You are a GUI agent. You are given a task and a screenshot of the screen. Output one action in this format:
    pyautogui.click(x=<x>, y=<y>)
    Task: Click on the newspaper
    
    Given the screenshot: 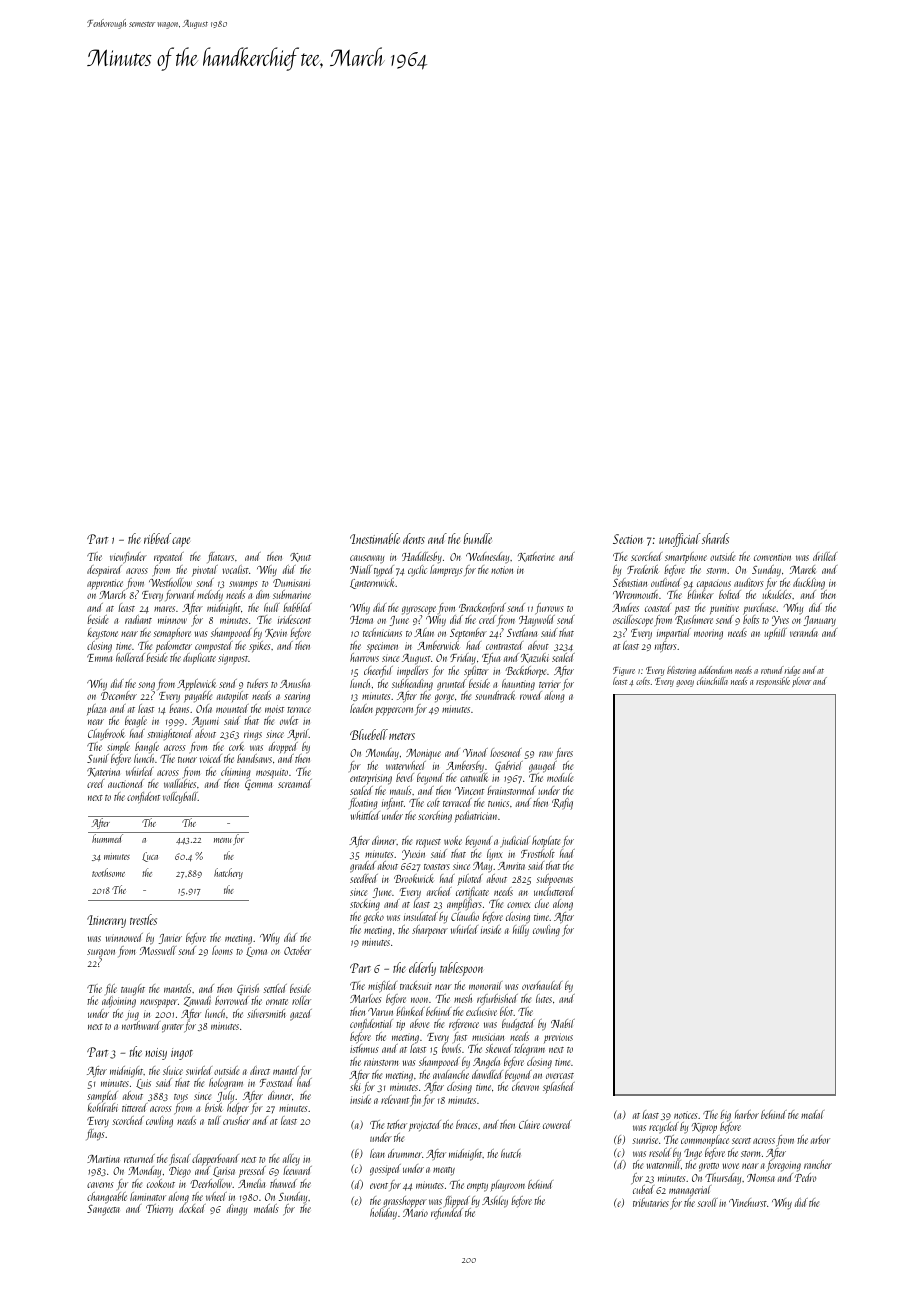 What is the action you would take?
    pyautogui.click(x=159, y=1003)
